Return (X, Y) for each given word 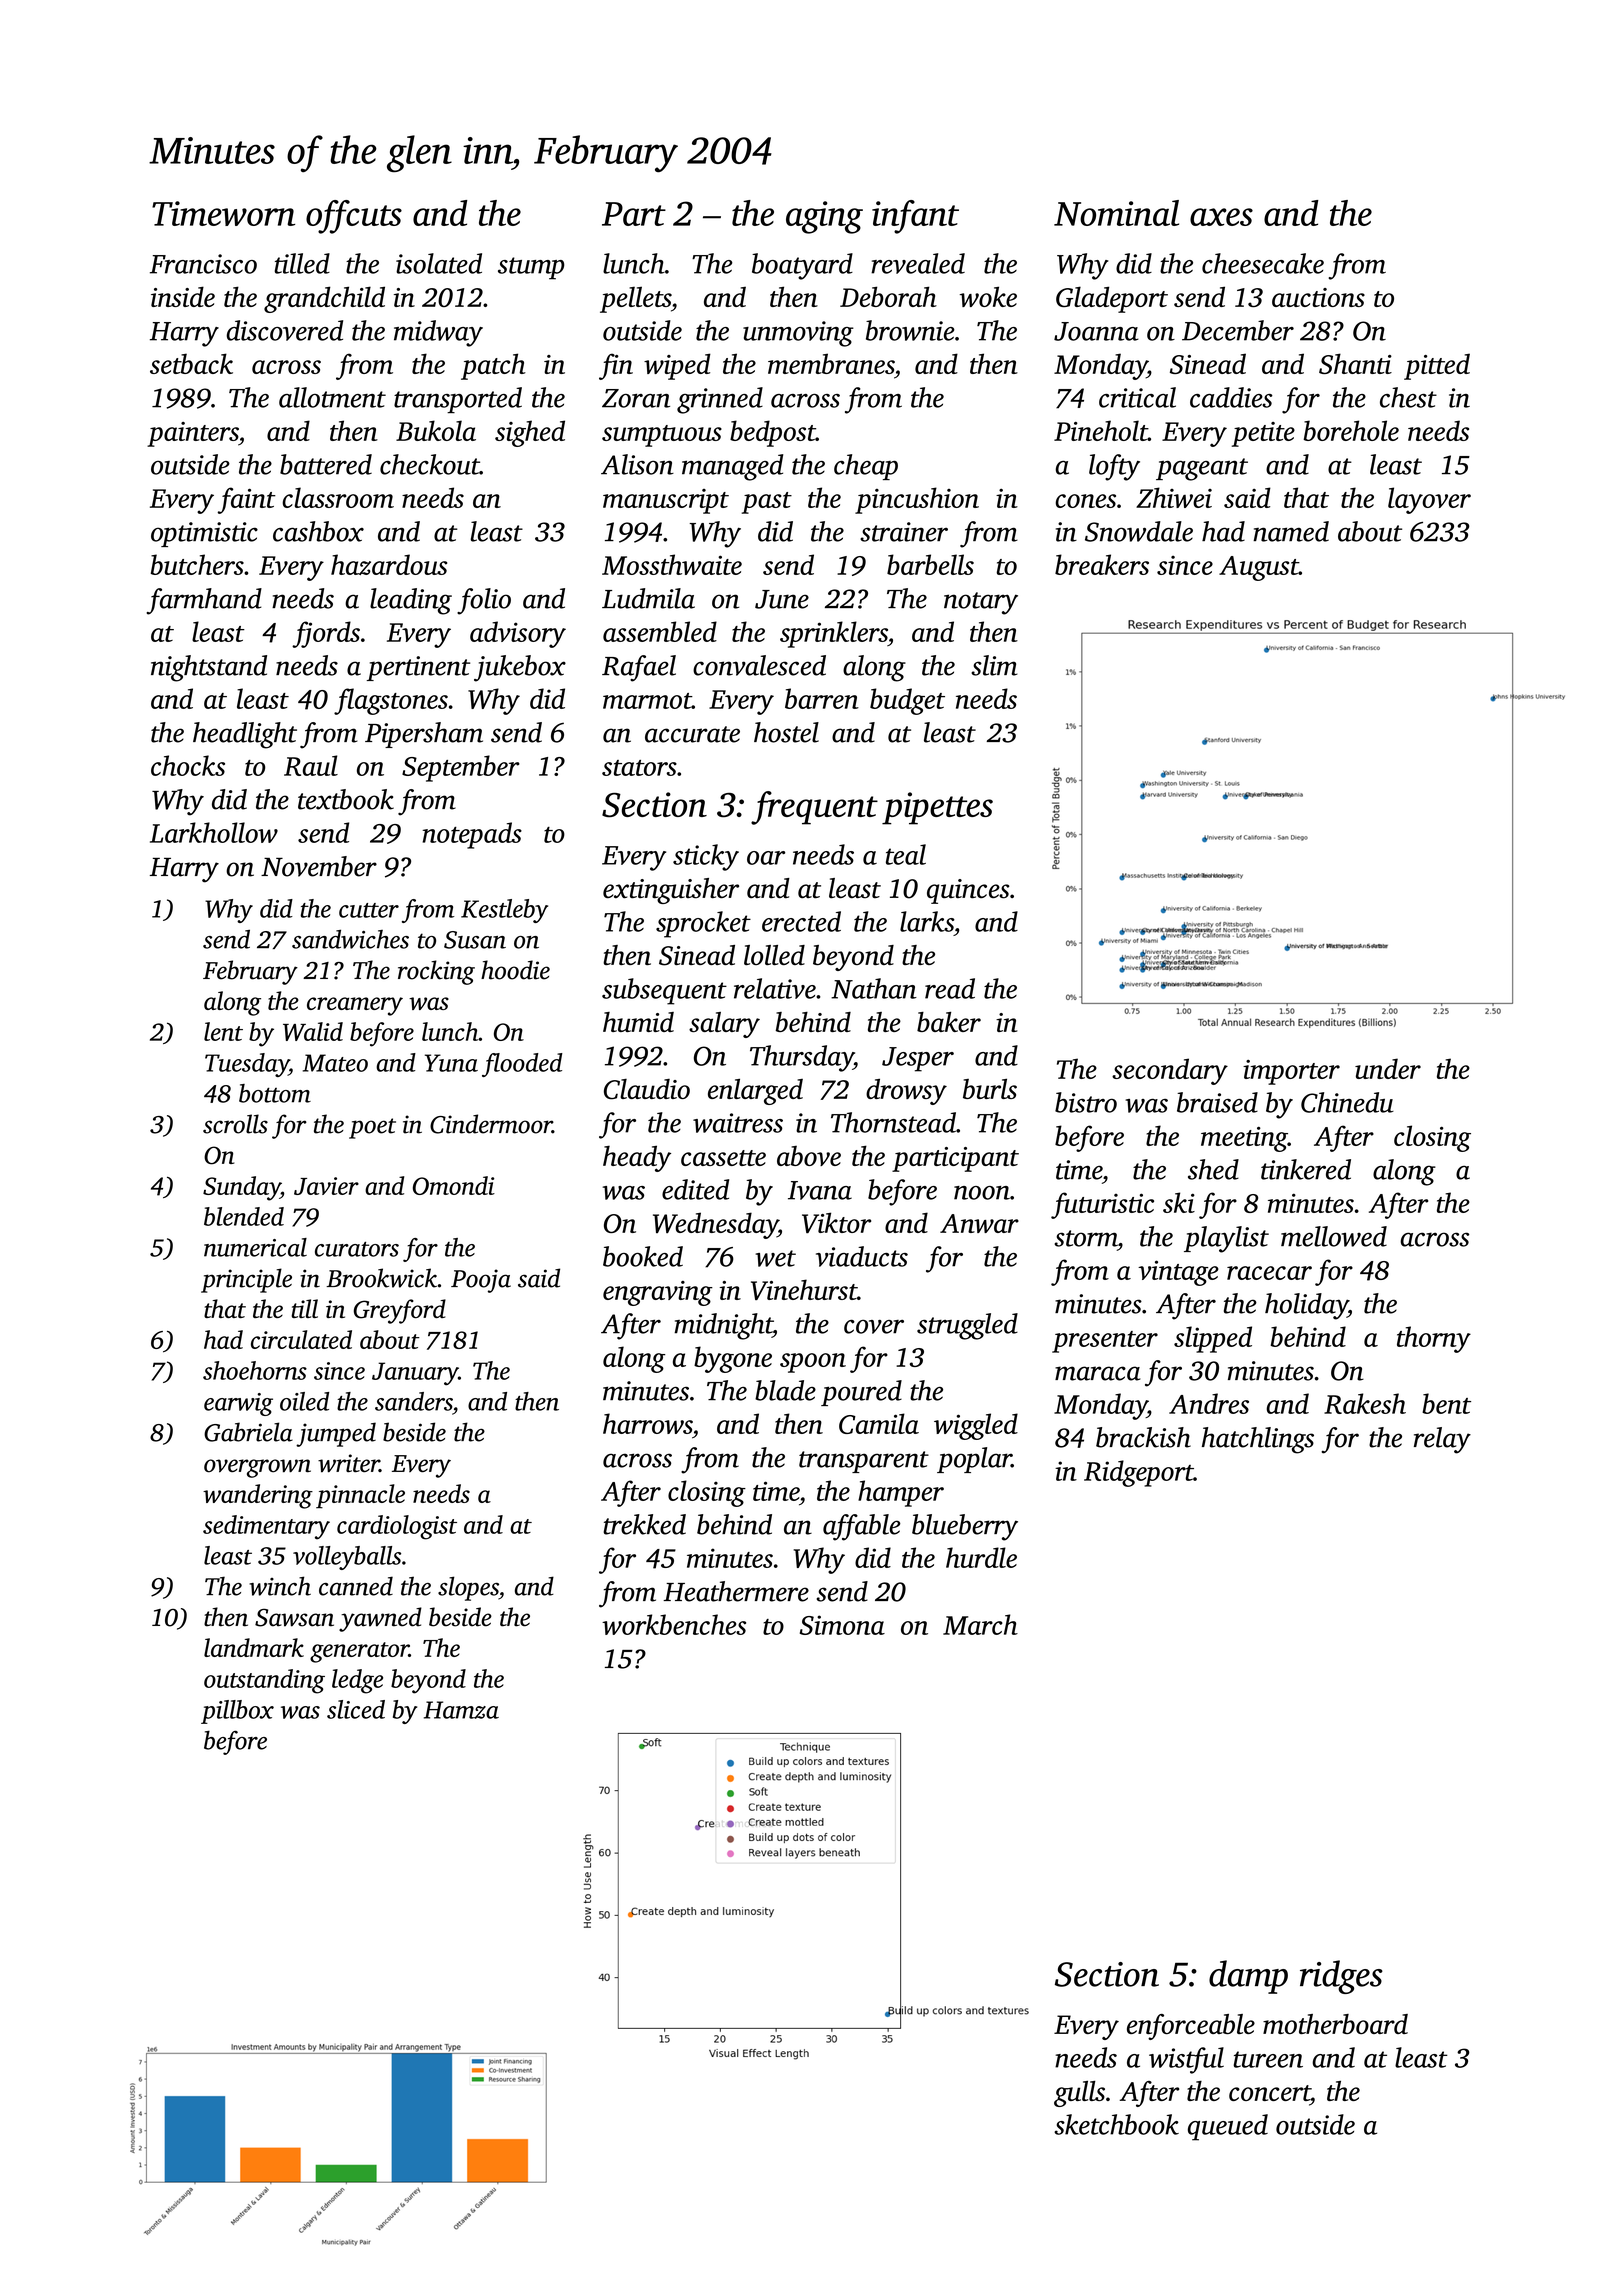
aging (824, 217)
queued (1228, 2127)
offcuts (354, 217)
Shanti (1355, 363)
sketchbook (1116, 2124)
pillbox (237, 1712)
